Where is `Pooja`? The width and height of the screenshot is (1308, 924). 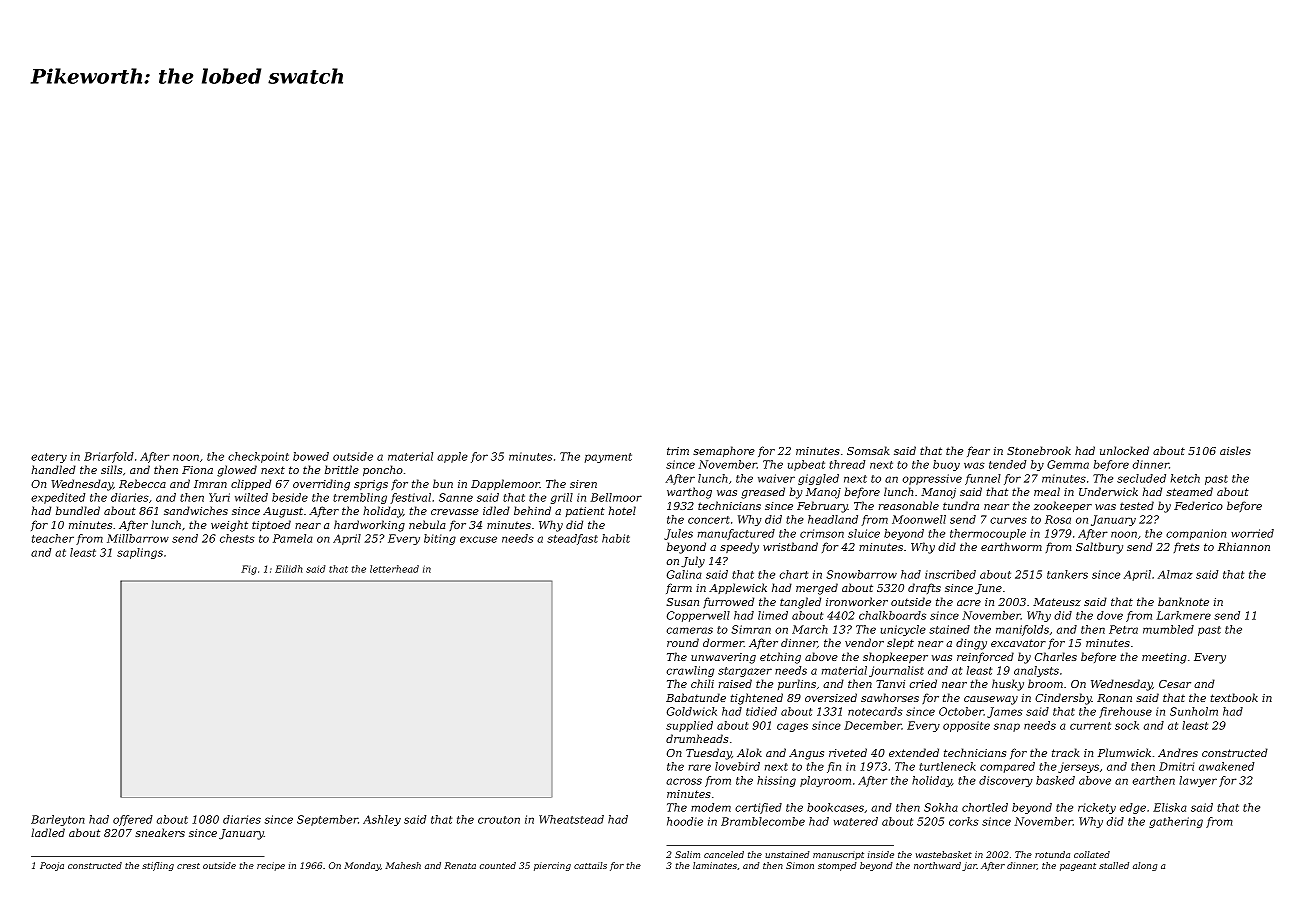
Pooja is located at coordinates (52, 866).
